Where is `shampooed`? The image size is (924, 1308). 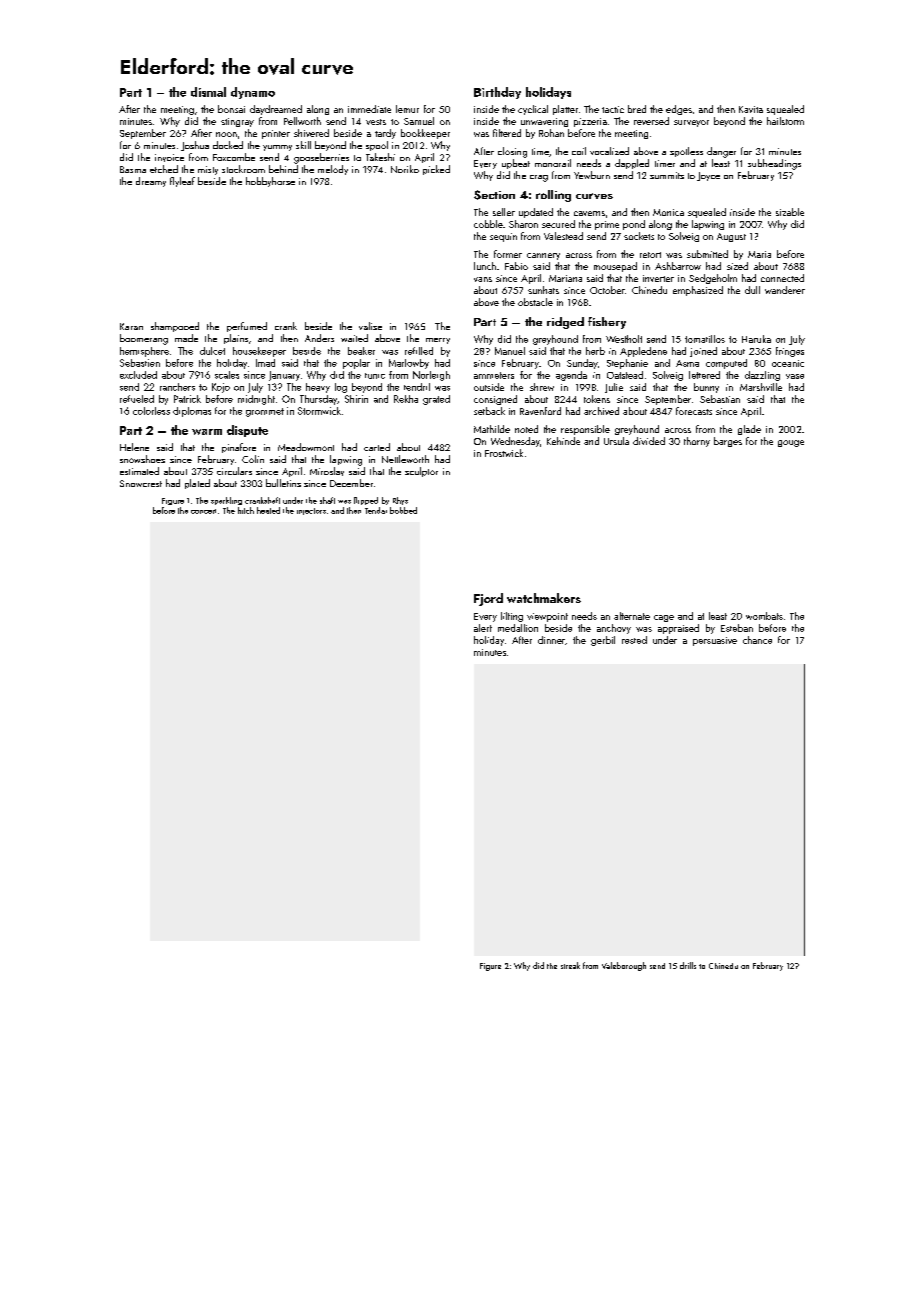
shampooed is located at coordinates (175, 327).
